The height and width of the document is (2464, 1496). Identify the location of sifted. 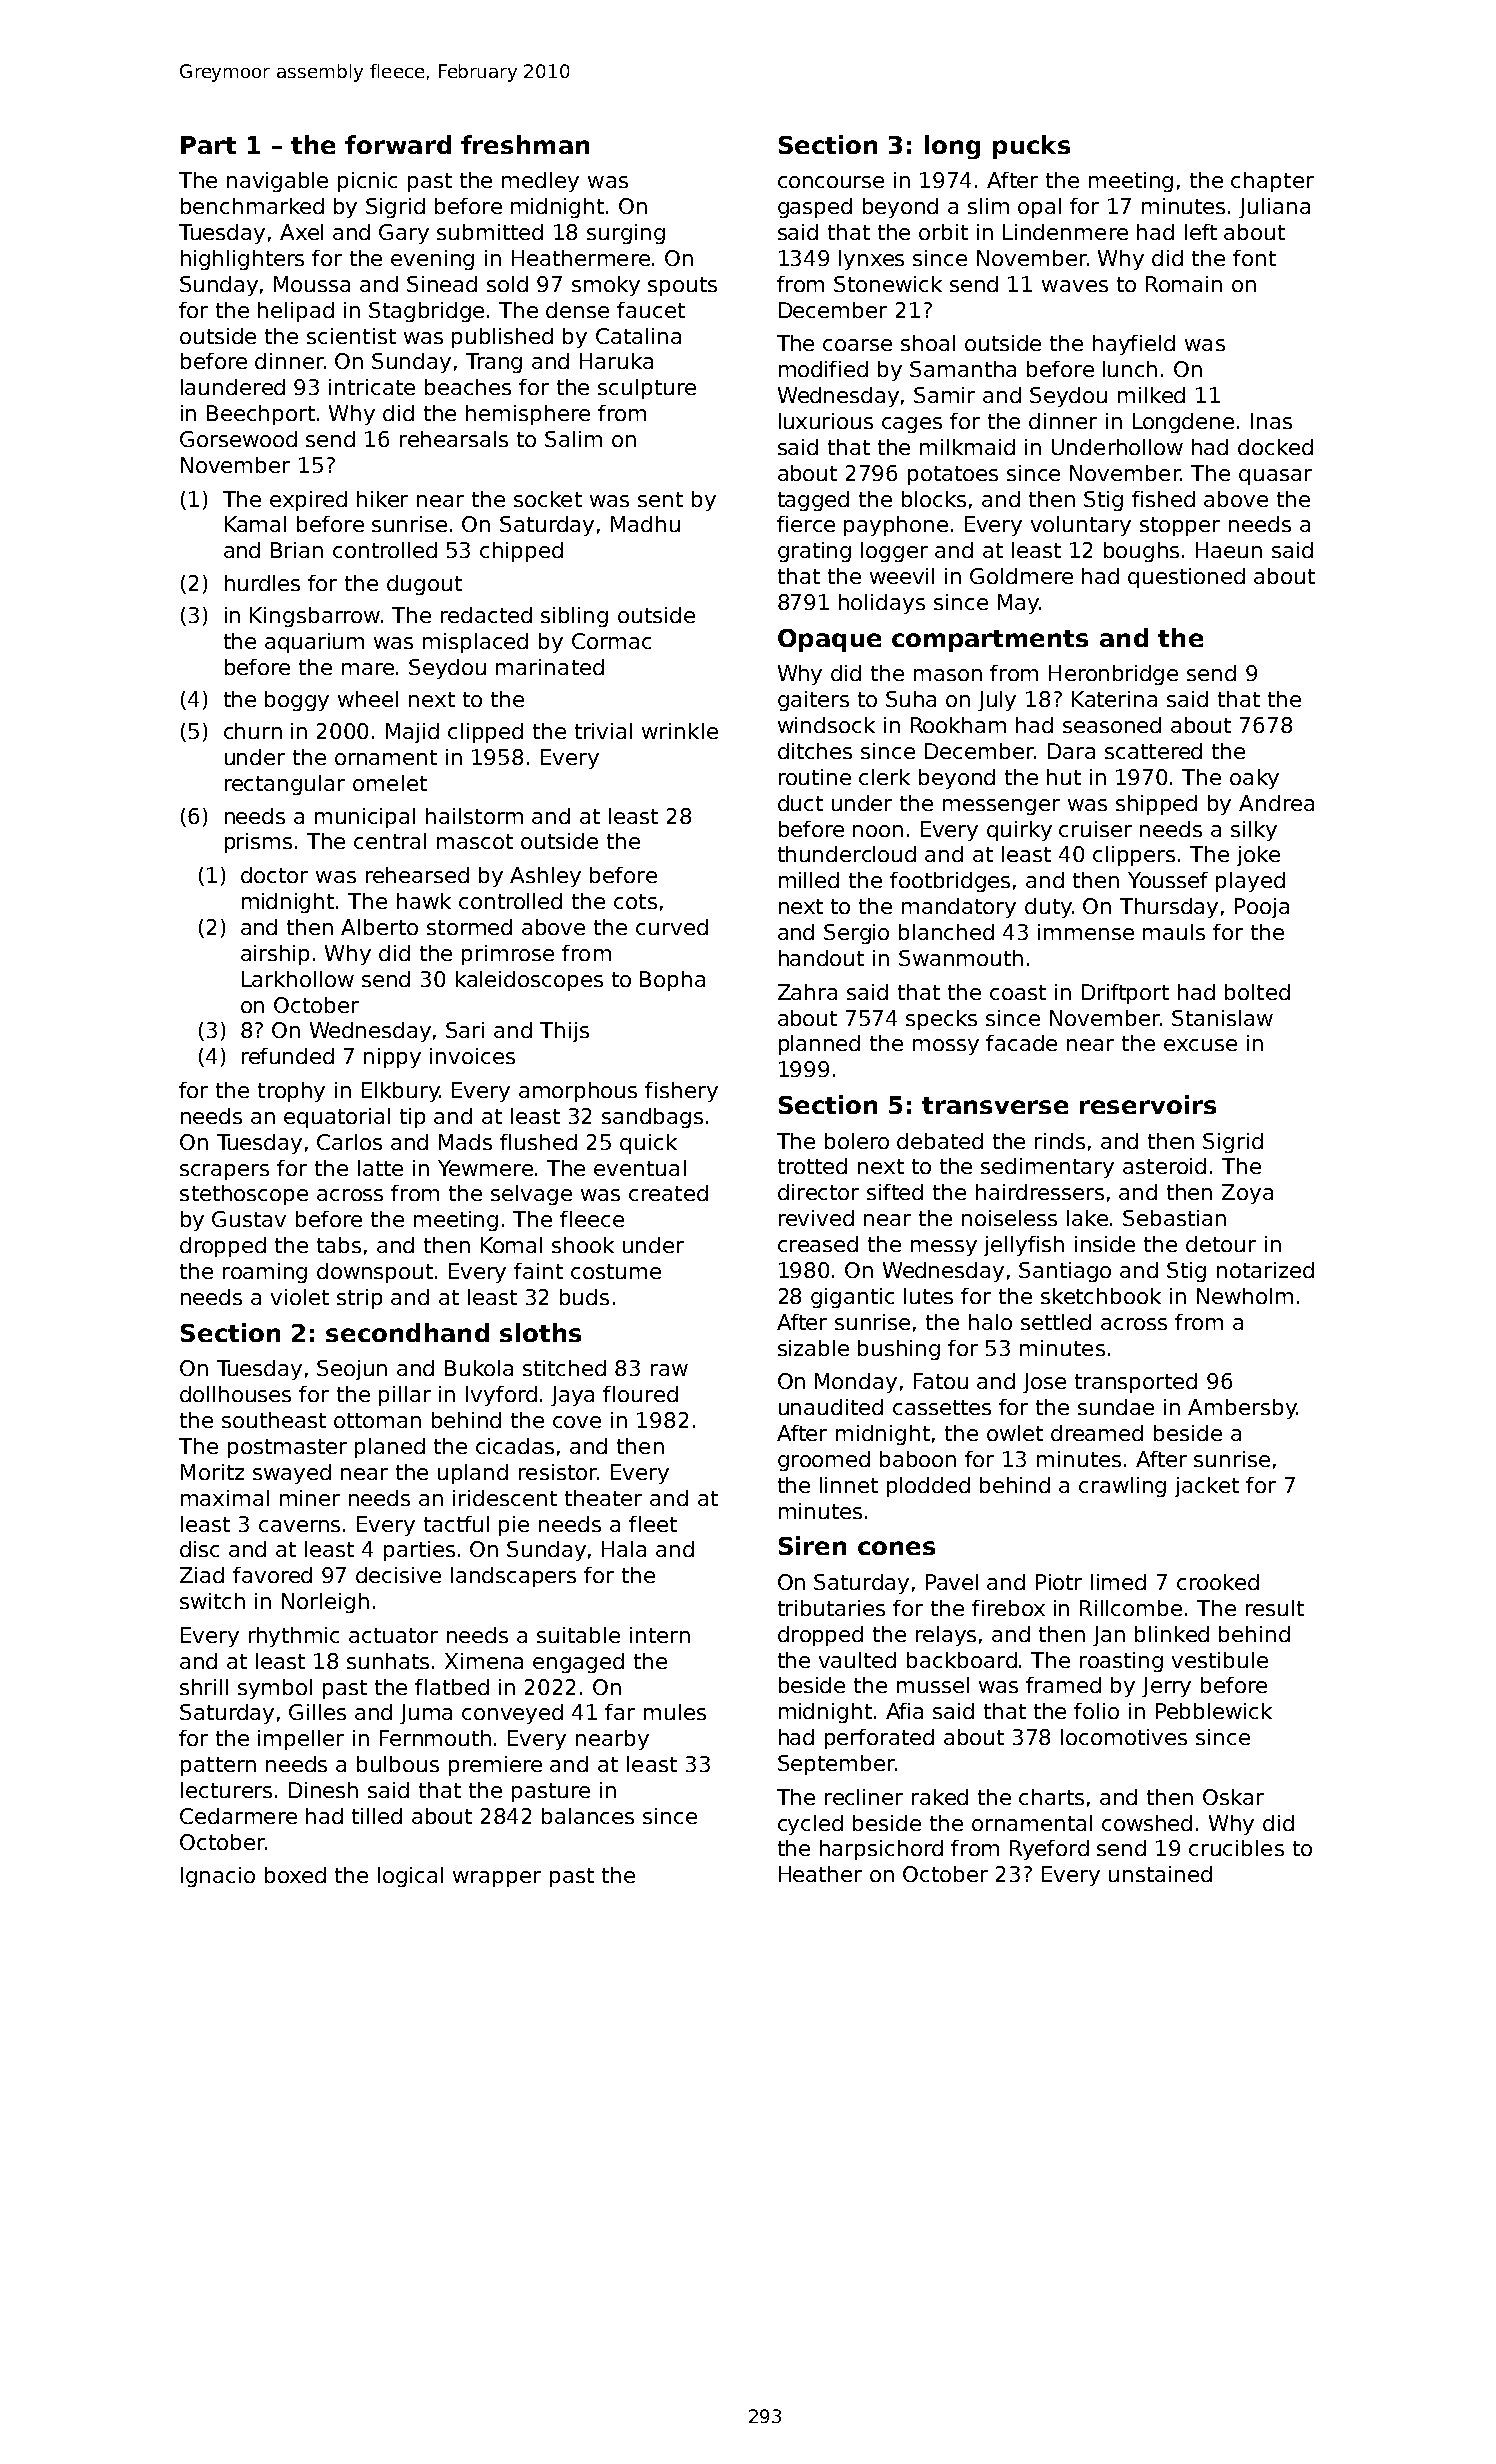
(895, 1192).
